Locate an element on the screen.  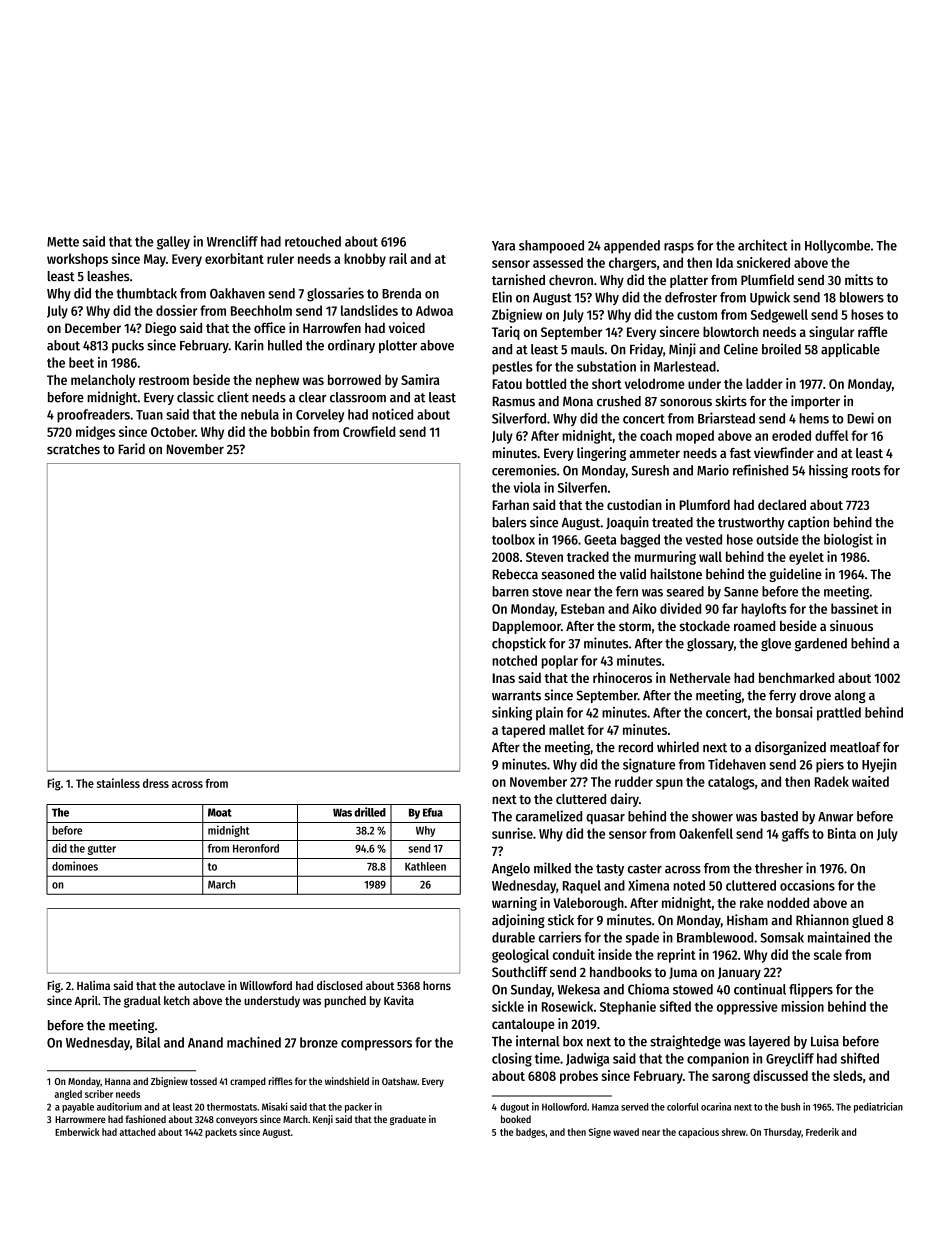
cramped is located at coordinates (248, 1082).
